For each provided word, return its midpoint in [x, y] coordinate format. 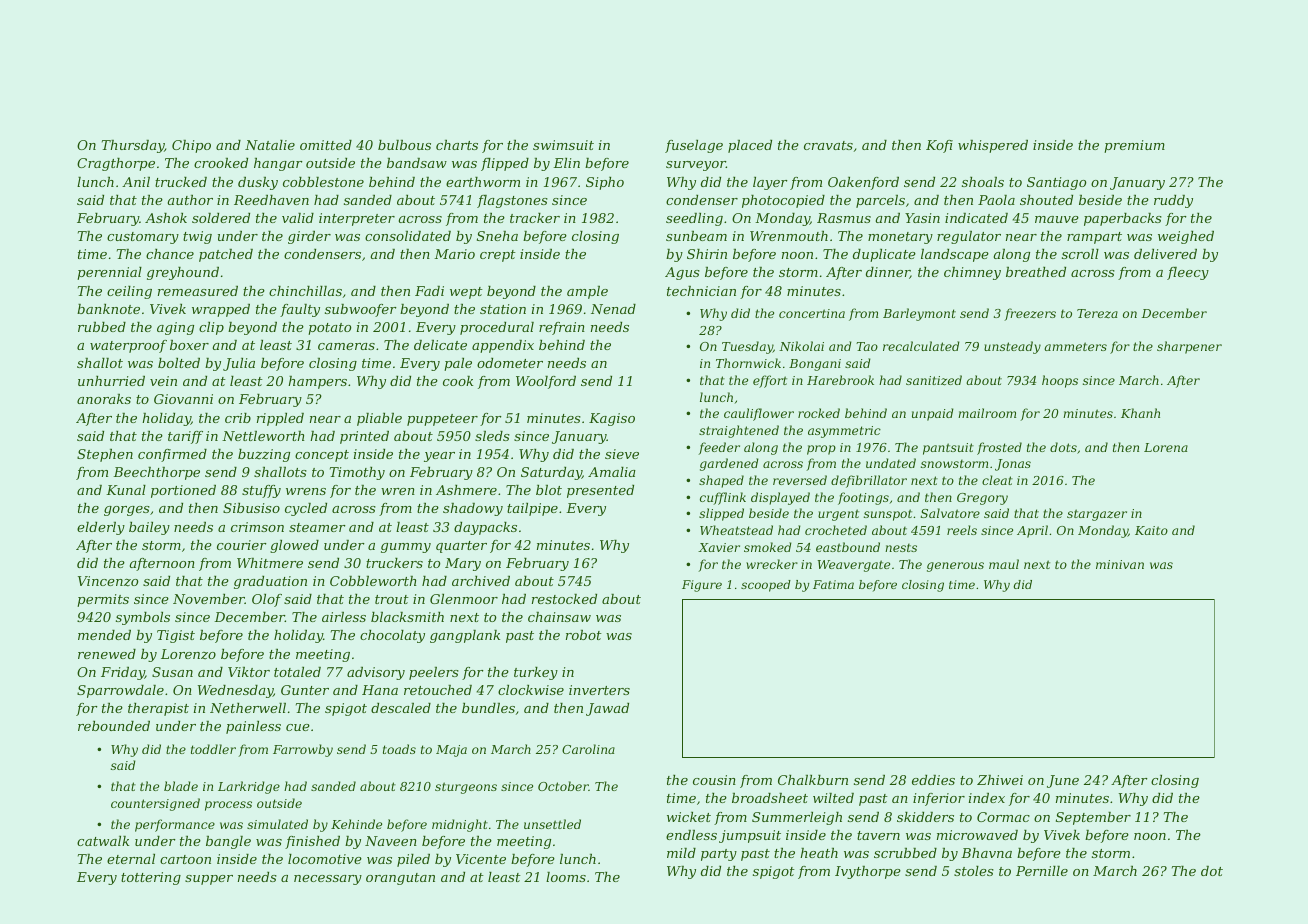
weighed [1186, 237]
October [563, 786]
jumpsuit [750, 836]
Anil [136, 182]
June [1063, 781]
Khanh [1140, 413]
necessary [328, 880]
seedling [694, 219]
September [1093, 818]
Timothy [357, 473]
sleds [492, 436]
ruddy [1173, 201]
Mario [454, 254]
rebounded [114, 726]
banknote [108, 309]
